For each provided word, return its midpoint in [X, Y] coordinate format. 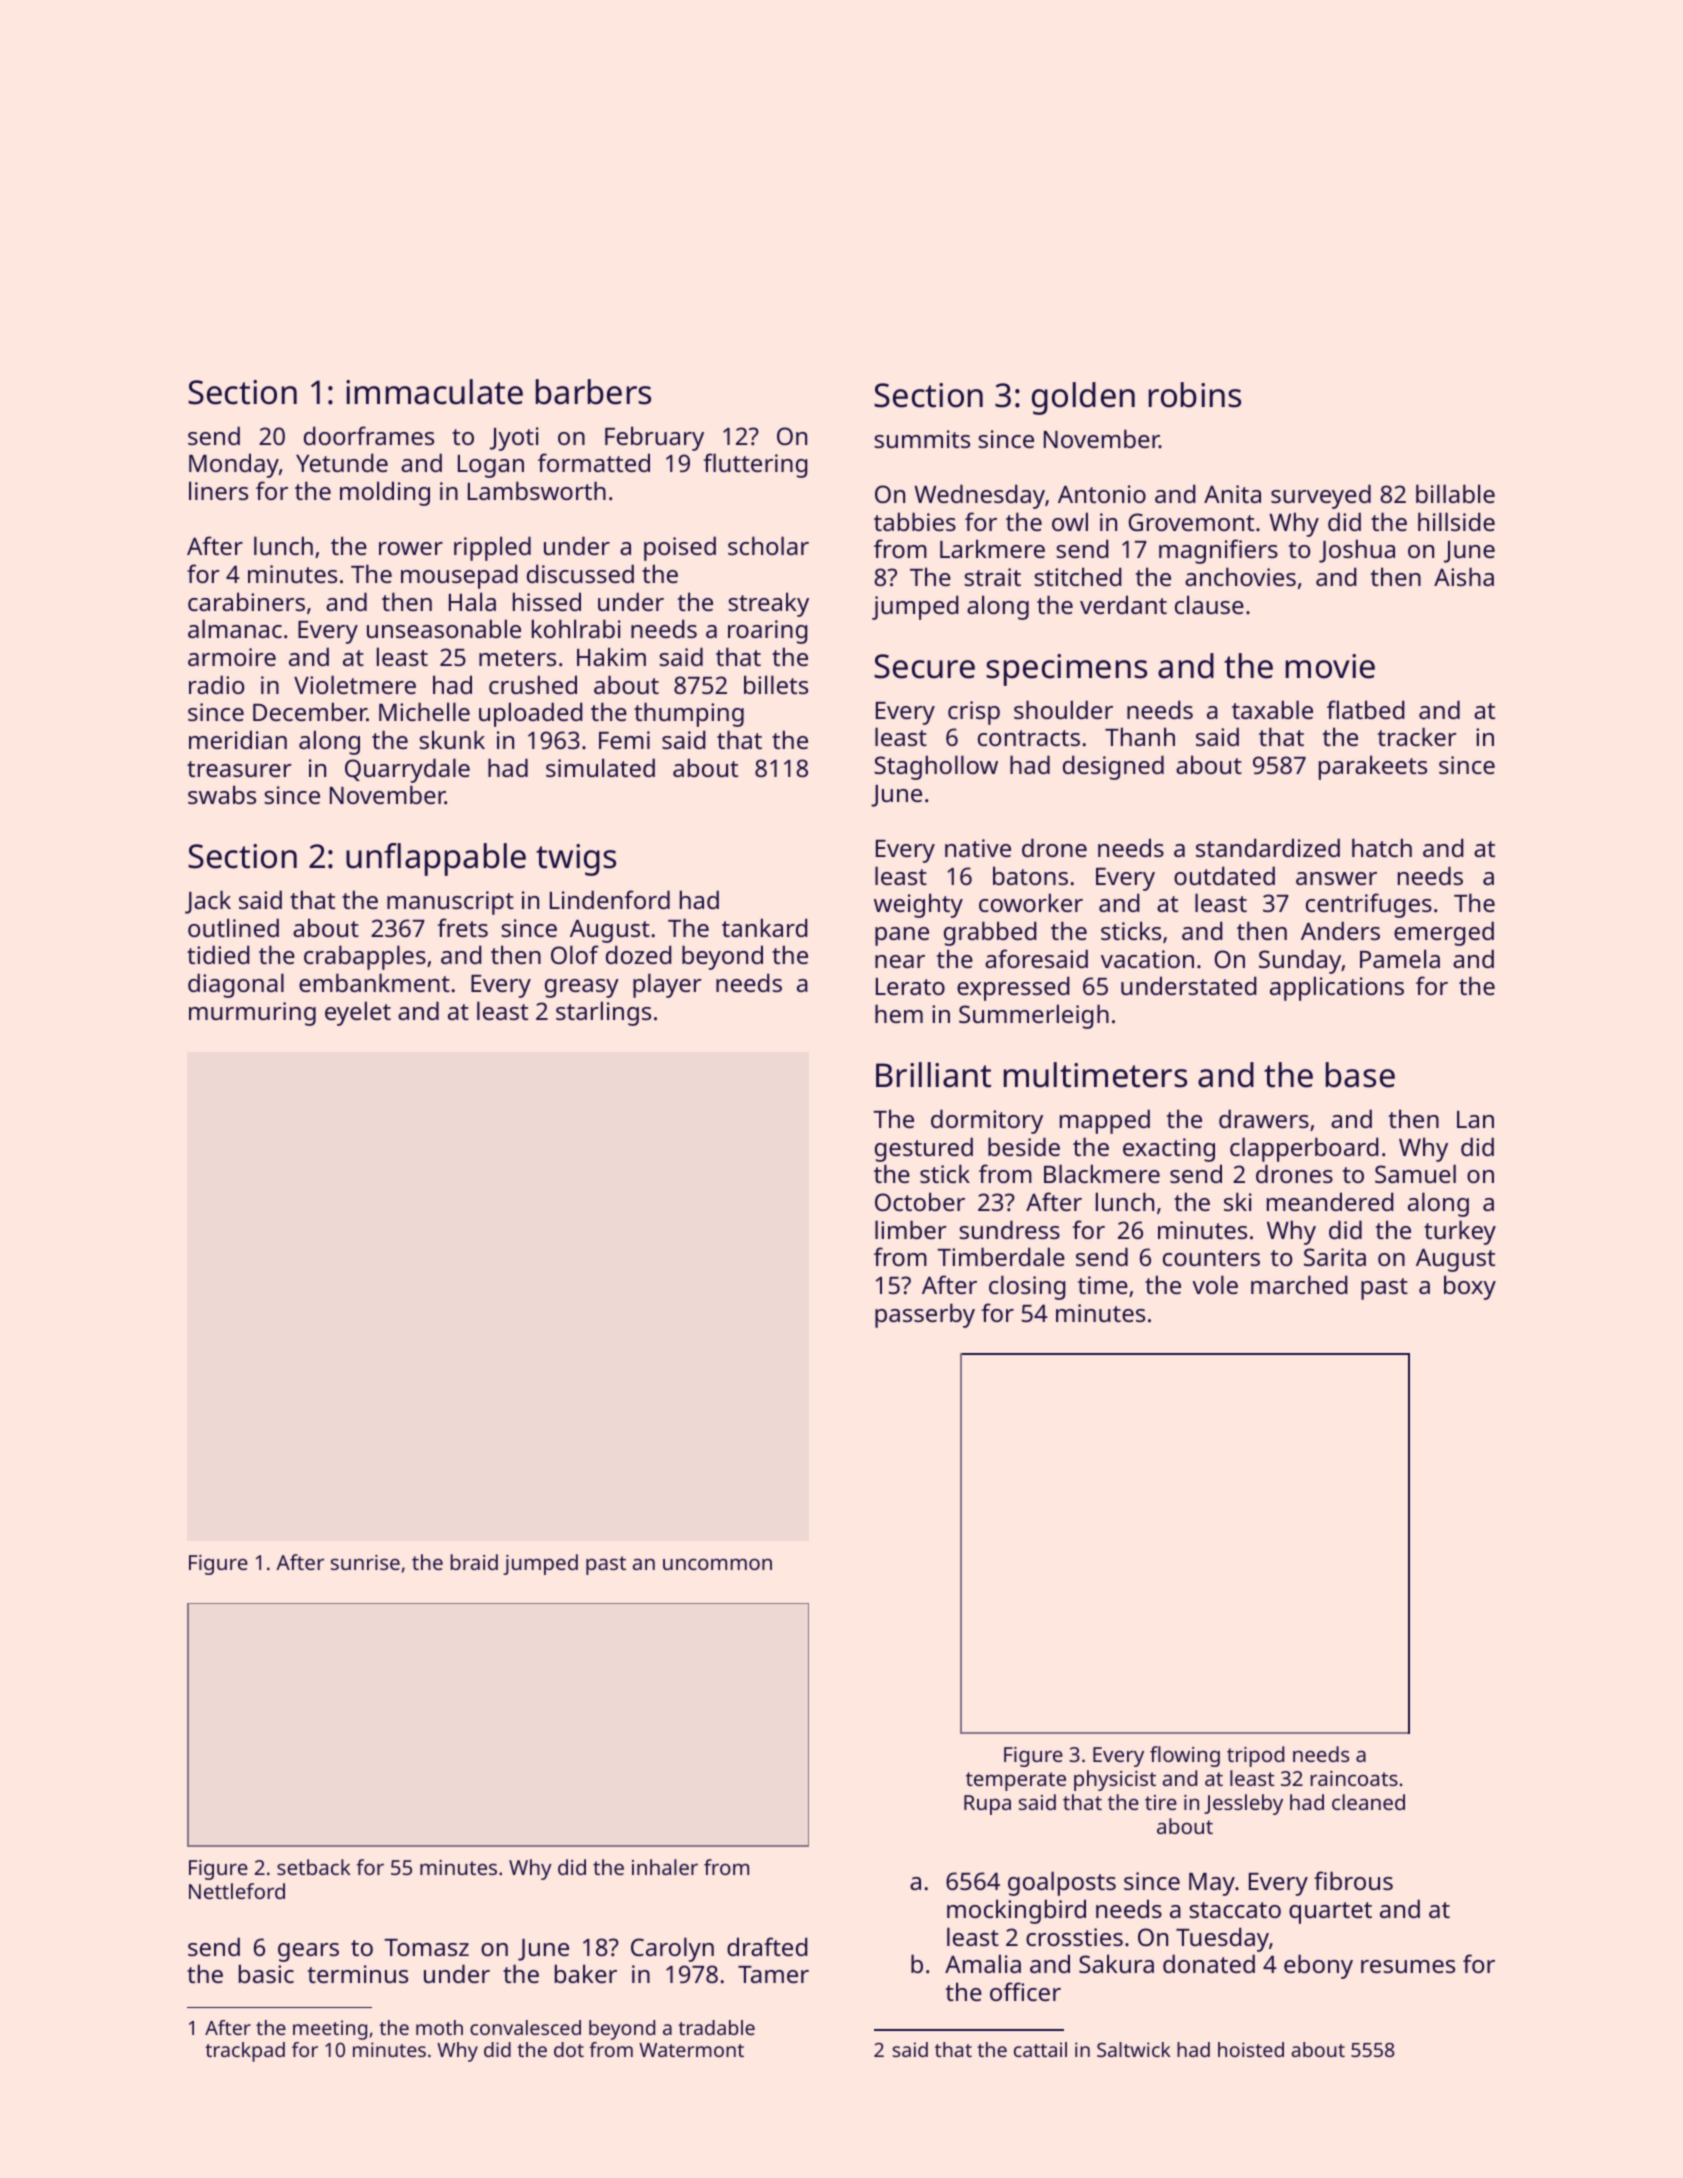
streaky [768, 604]
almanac [235, 628]
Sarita [1335, 1257]
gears [308, 1952]
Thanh [1140, 736]
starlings [603, 1013]
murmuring [252, 1014]
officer [1025, 1991]
